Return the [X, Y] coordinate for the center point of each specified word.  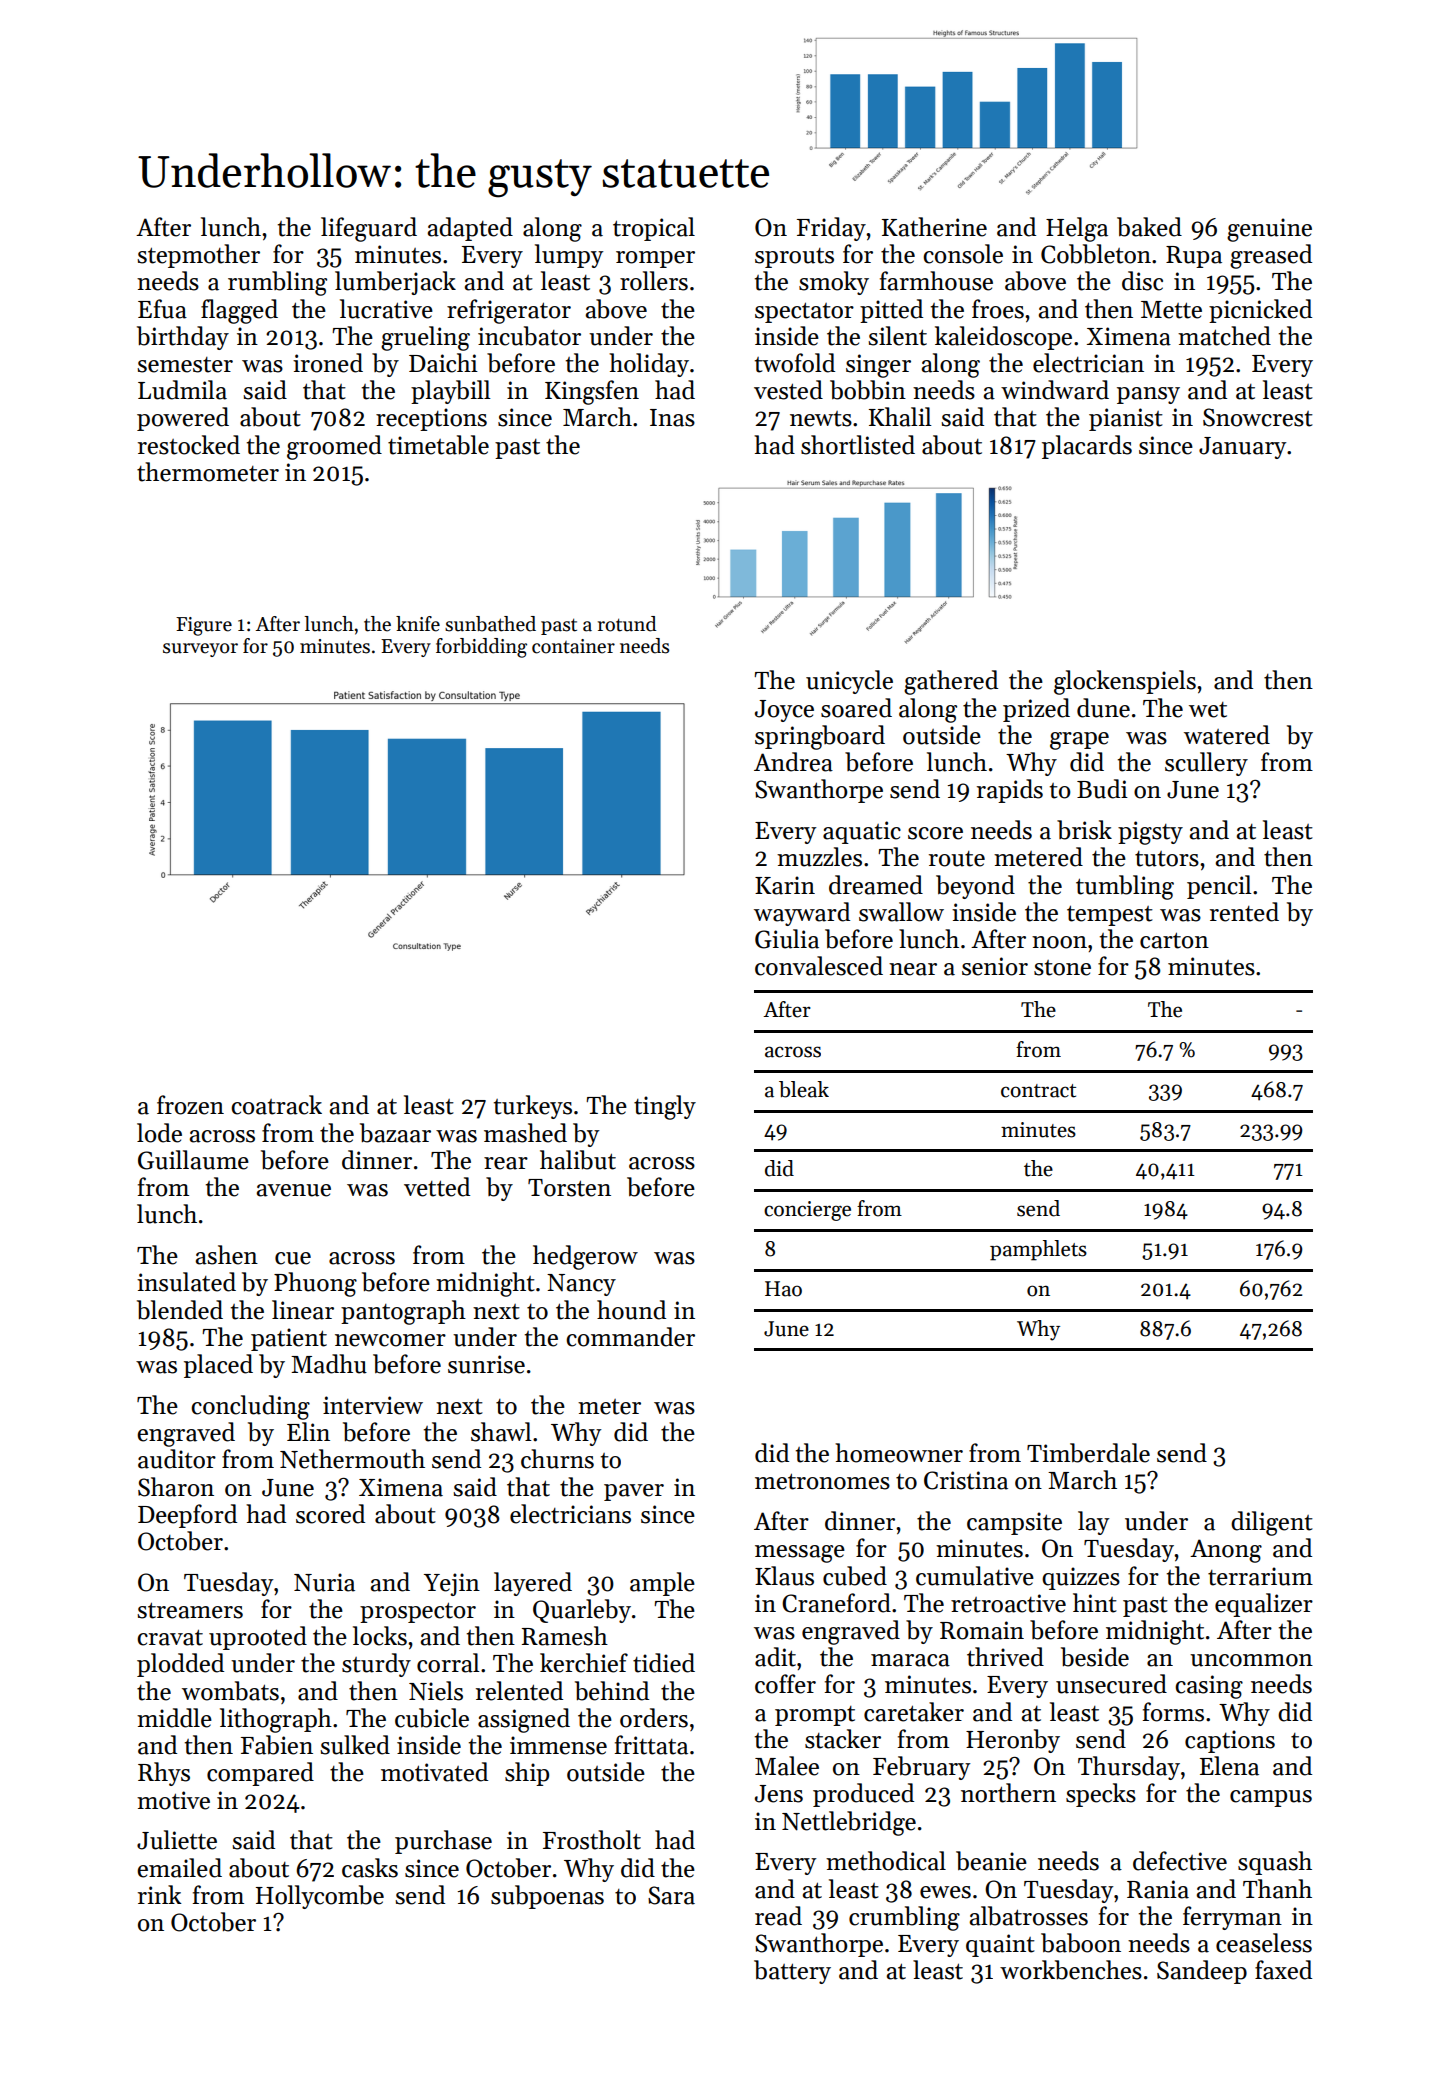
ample [662, 1584]
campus [1271, 1798]
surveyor [200, 650]
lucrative [386, 309]
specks [1101, 1795]
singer [878, 366]
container [573, 646]
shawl [501, 1432]
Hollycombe [320, 1897]
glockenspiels [1125, 682]
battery [792, 1972]
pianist [1126, 419]
